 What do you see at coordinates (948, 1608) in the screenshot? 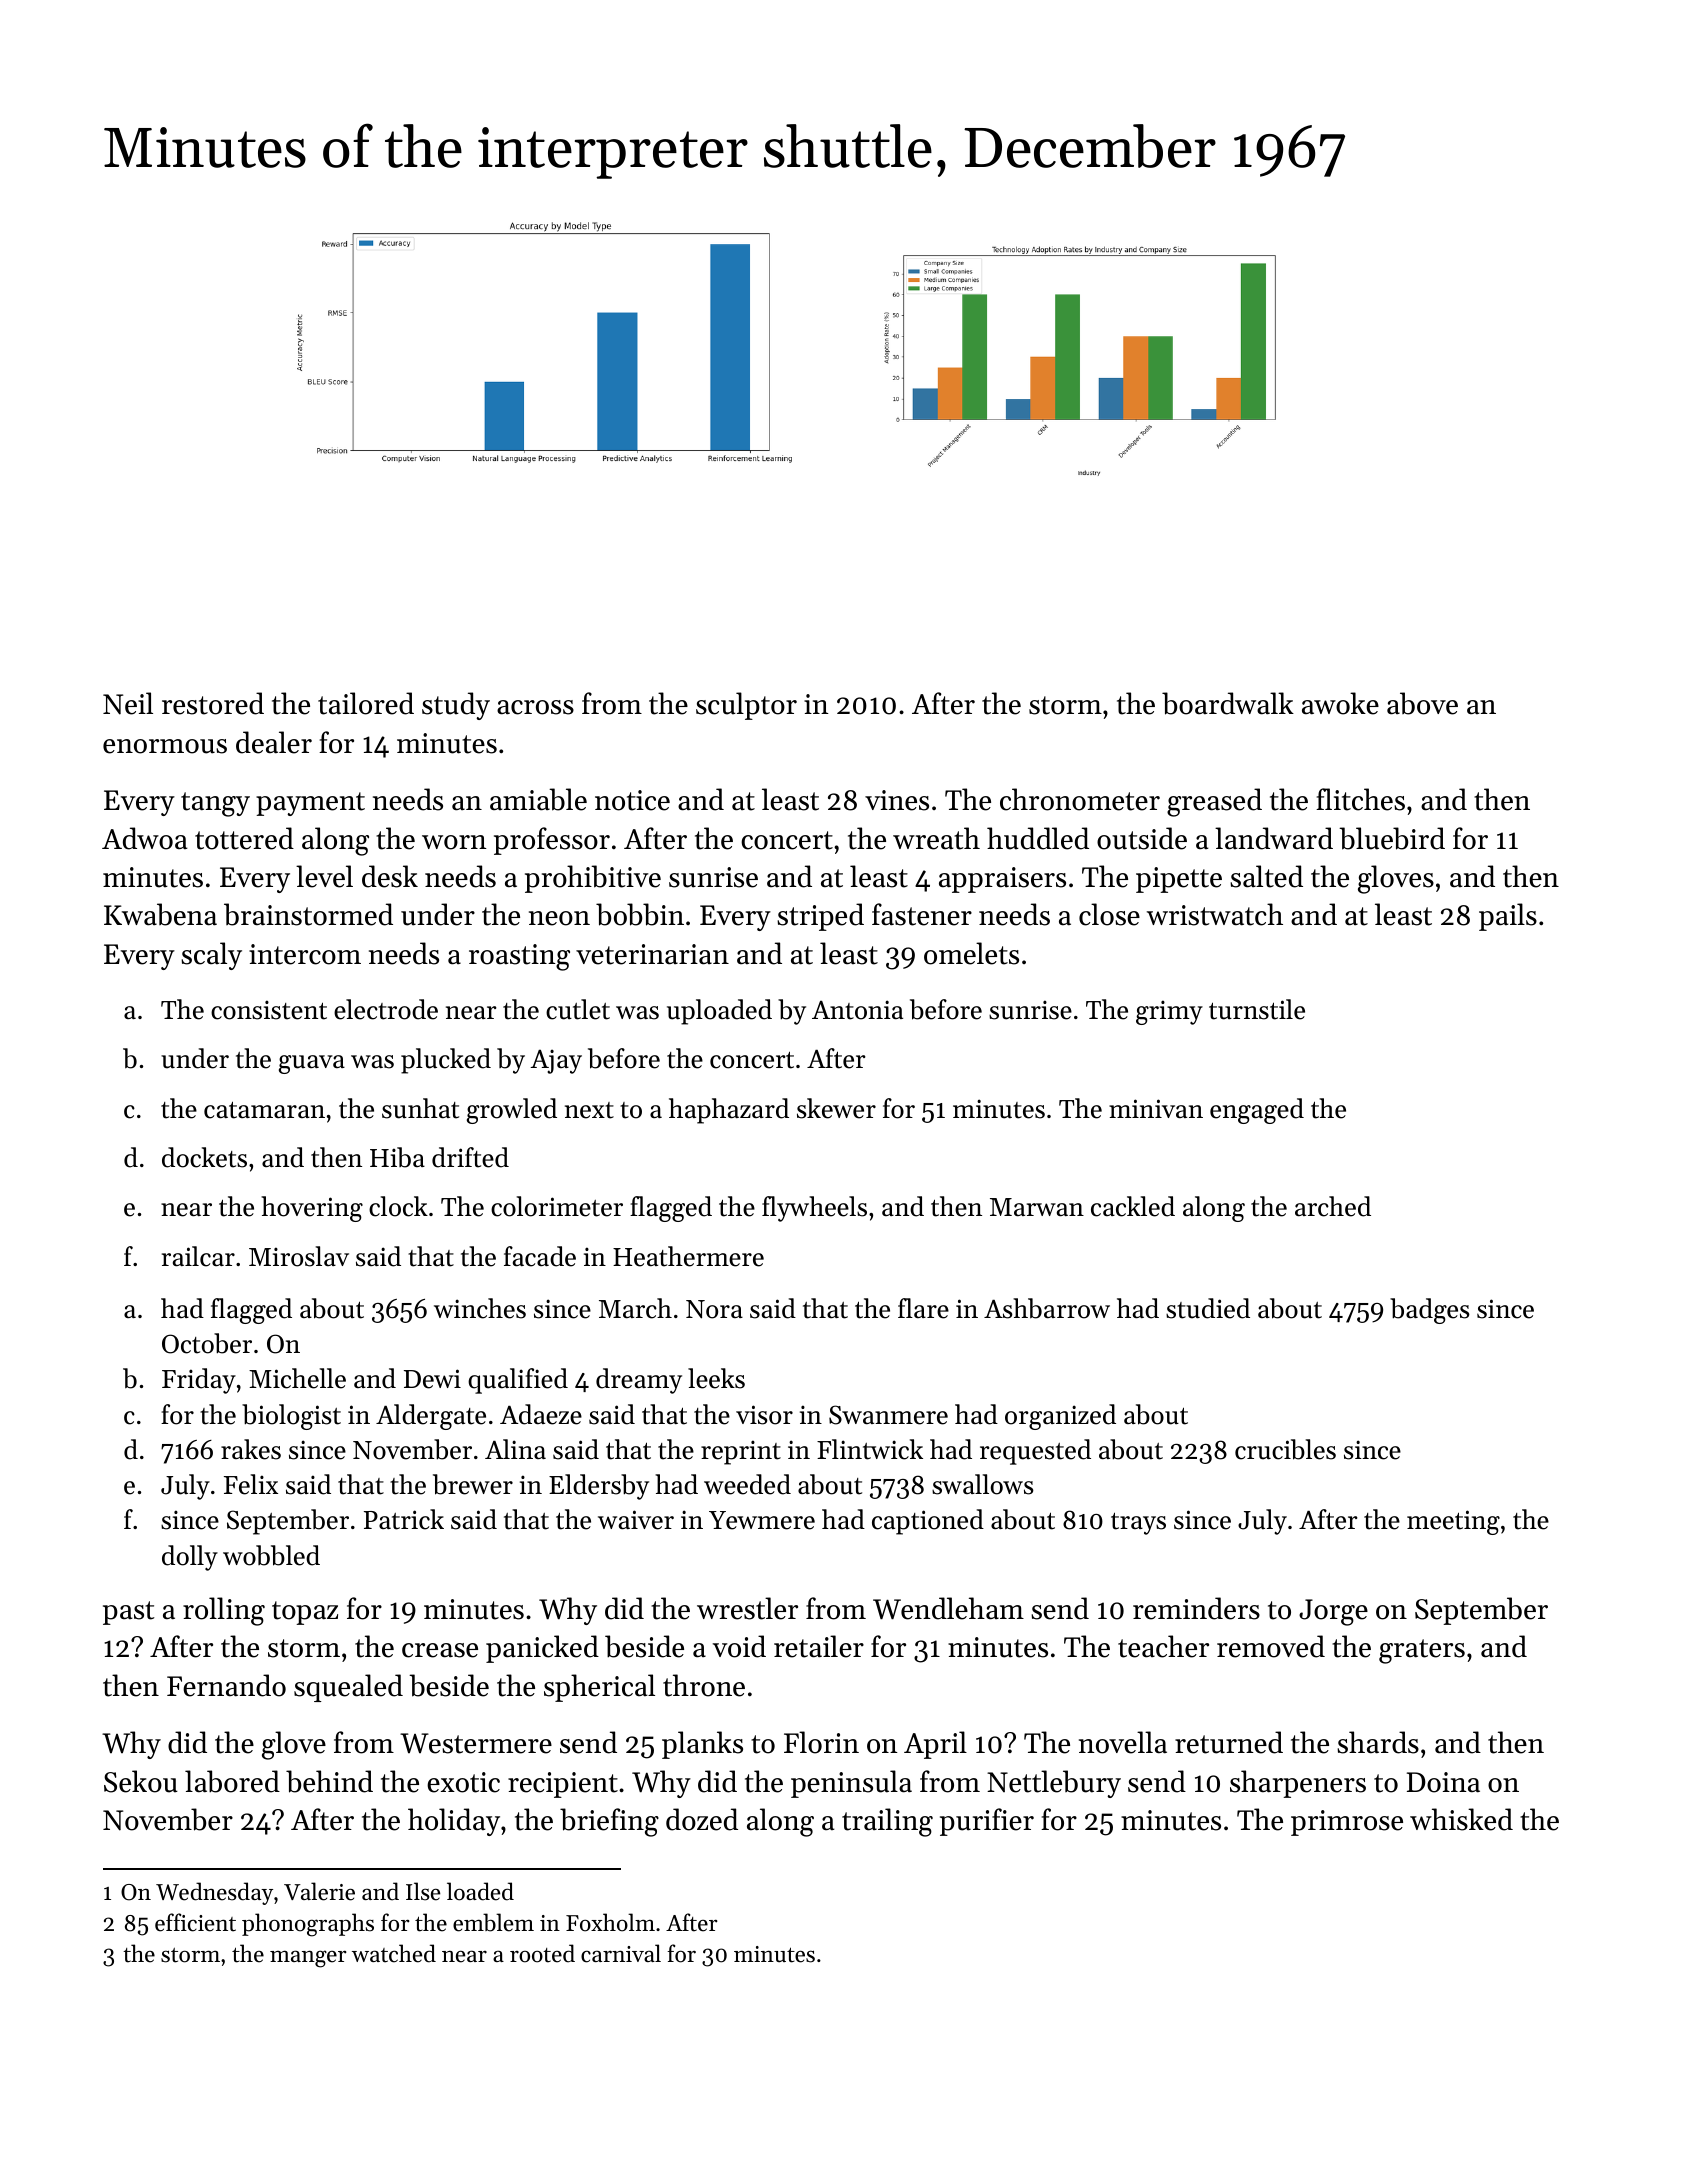
I see `Wendleham` at bounding box center [948, 1608].
